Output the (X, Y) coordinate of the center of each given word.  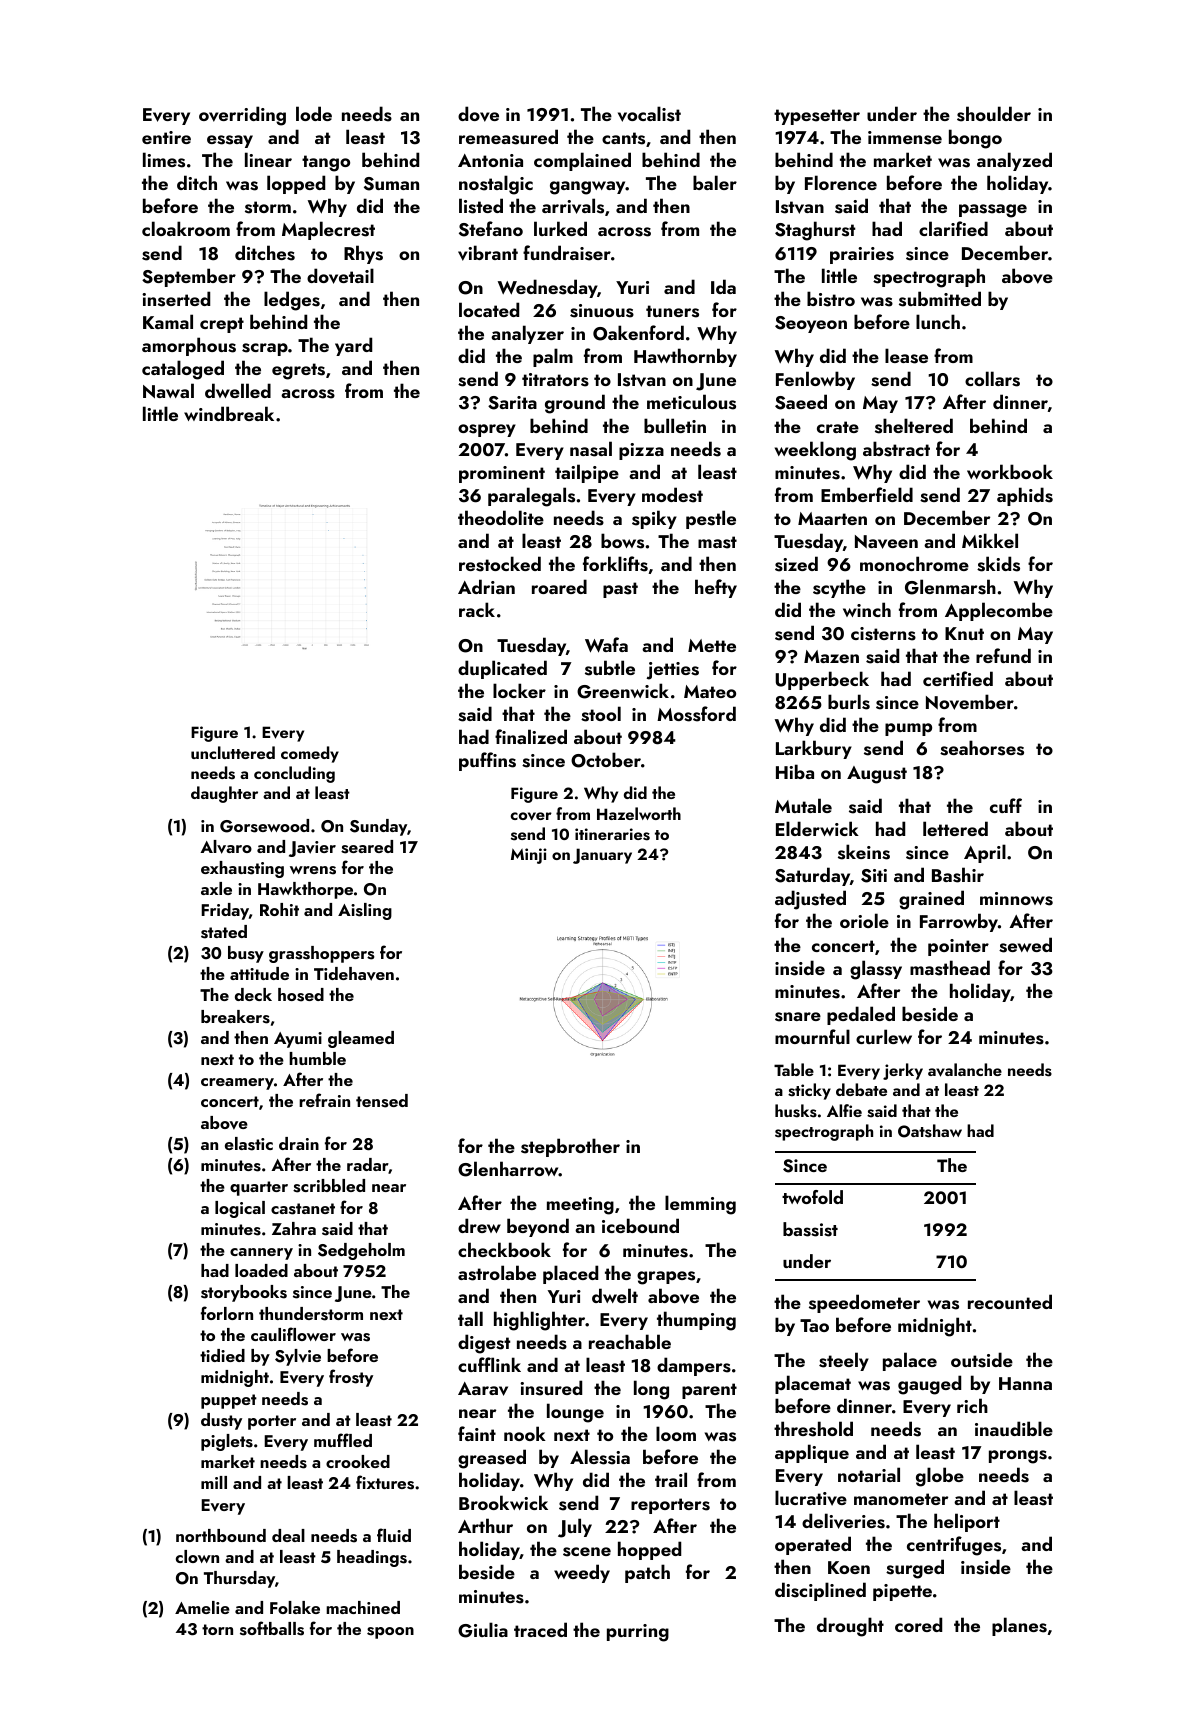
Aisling (365, 911)
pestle (711, 519)
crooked (358, 1461)
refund (1003, 655)
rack (477, 609)
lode (314, 113)
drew (479, 1225)
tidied (222, 1355)
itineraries (612, 834)
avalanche (965, 1070)
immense (905, 138)
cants (623, 138)
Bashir (958, 875)
